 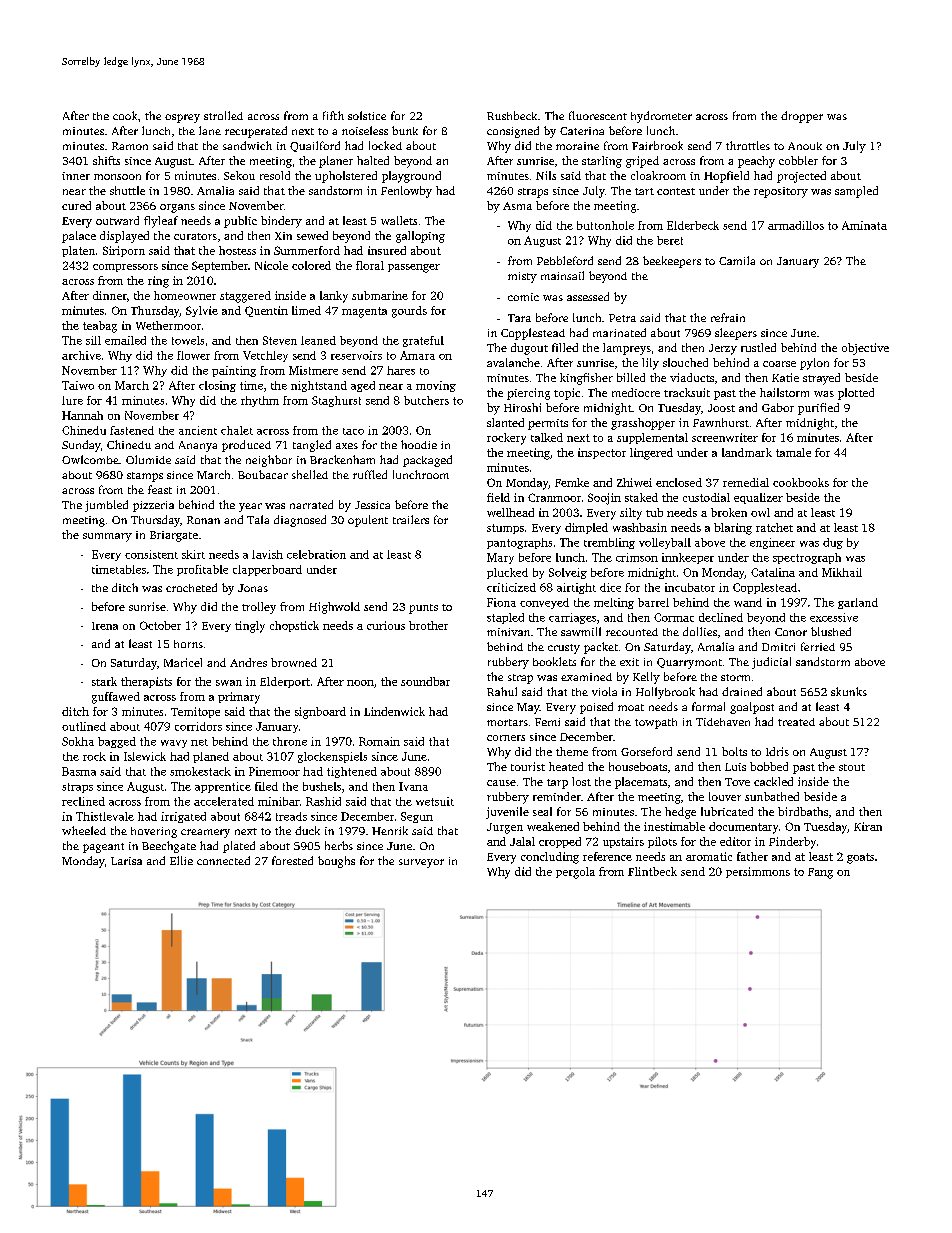 What do you see at coordinates (519, 543) in the screenshot?
I see `pantographs` at bounding box center [519, 543].
